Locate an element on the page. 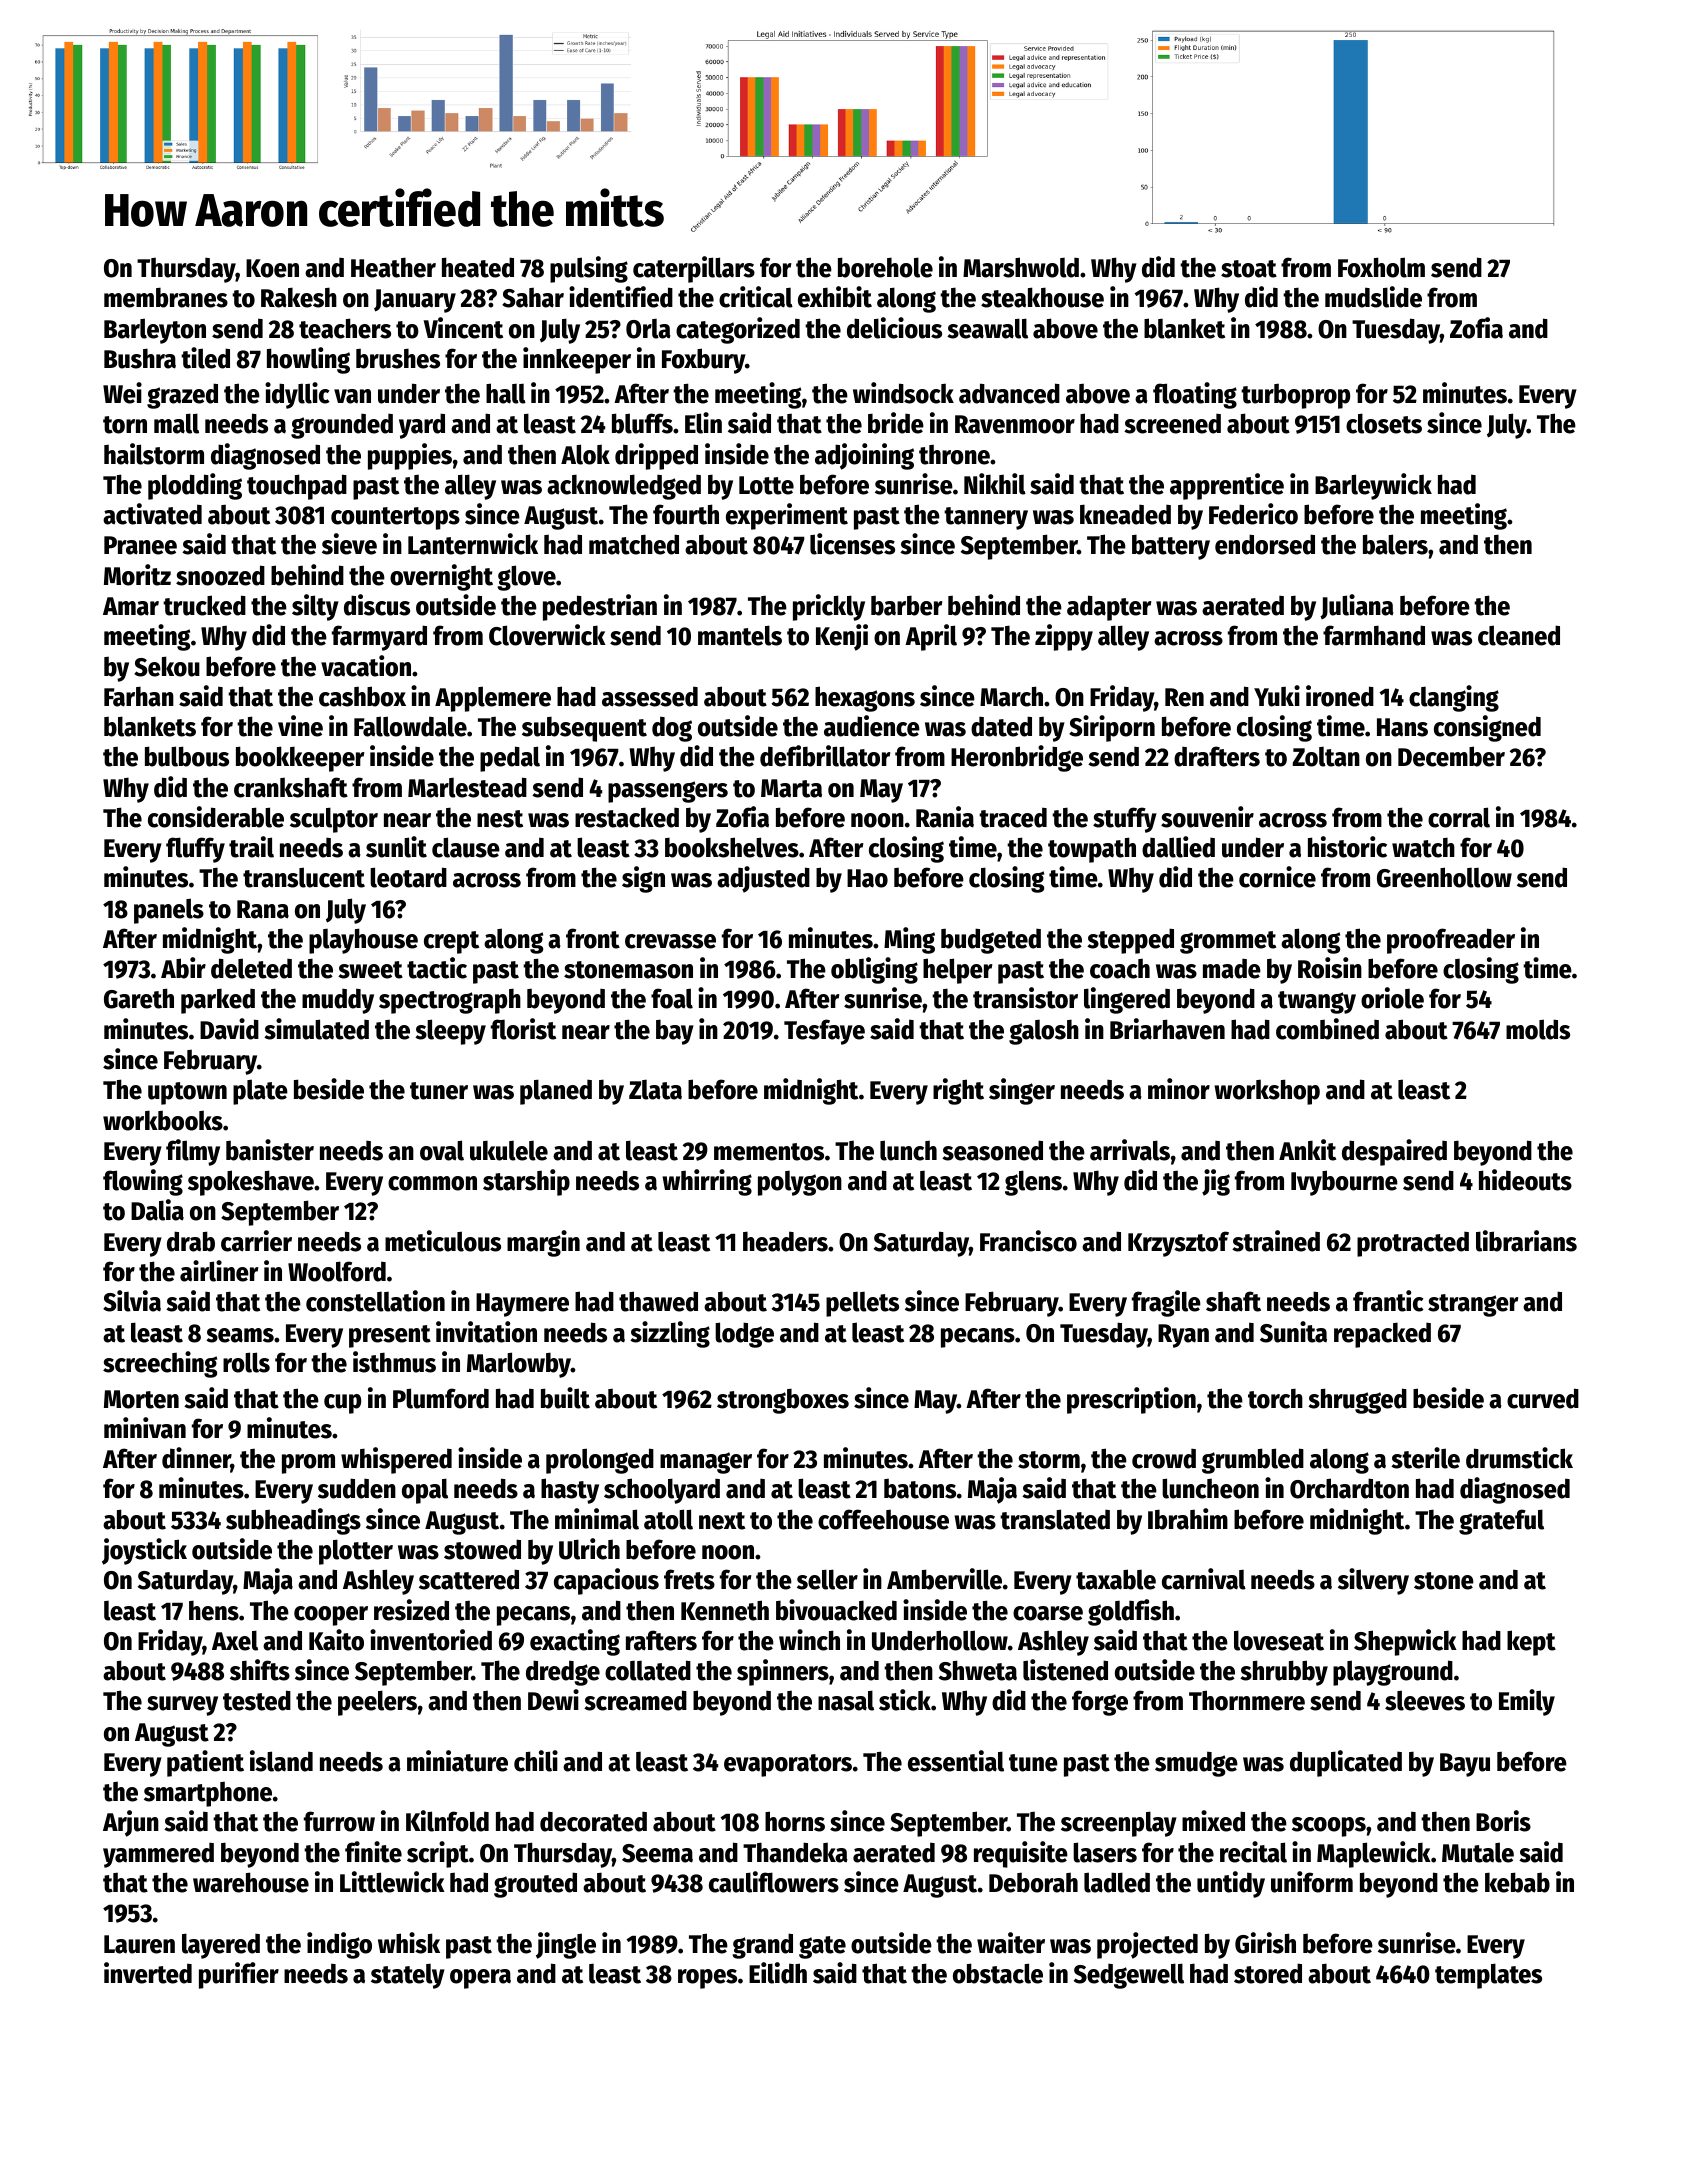 This page has height=2178, width=1683. Boris is located at coordinates (1503, 1821).
